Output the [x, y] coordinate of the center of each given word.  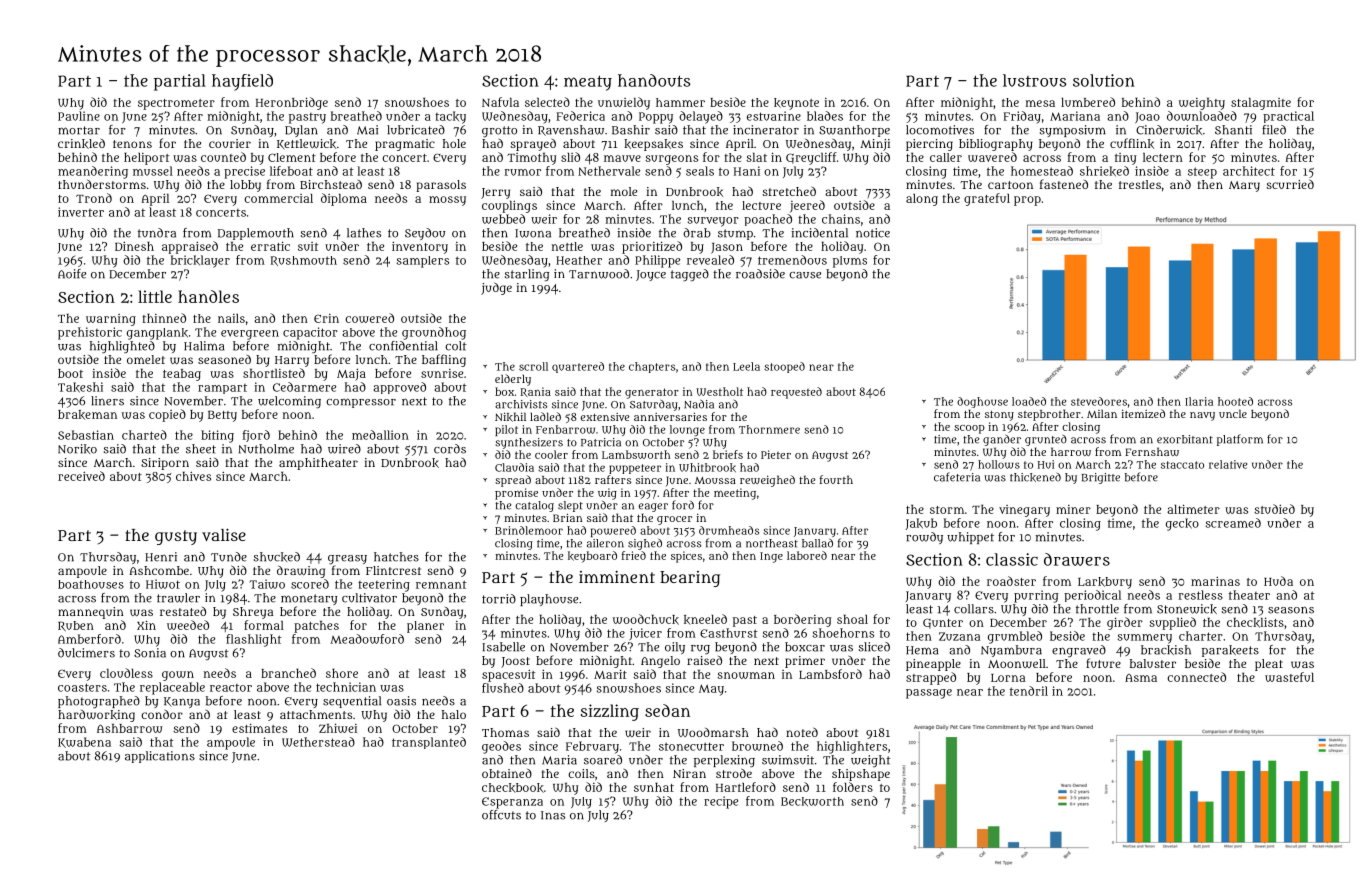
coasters [82, 687]
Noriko [77, 449]
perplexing [724, 761]
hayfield [242, 82]
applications [160, 757]
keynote [796, 104]
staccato [1182, 465]
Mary [1244, 186]
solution [1104, 80]
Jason [727, 248]
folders [853, 787]
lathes [364, 233]
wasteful [1289, 677]
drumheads [729, 530]
